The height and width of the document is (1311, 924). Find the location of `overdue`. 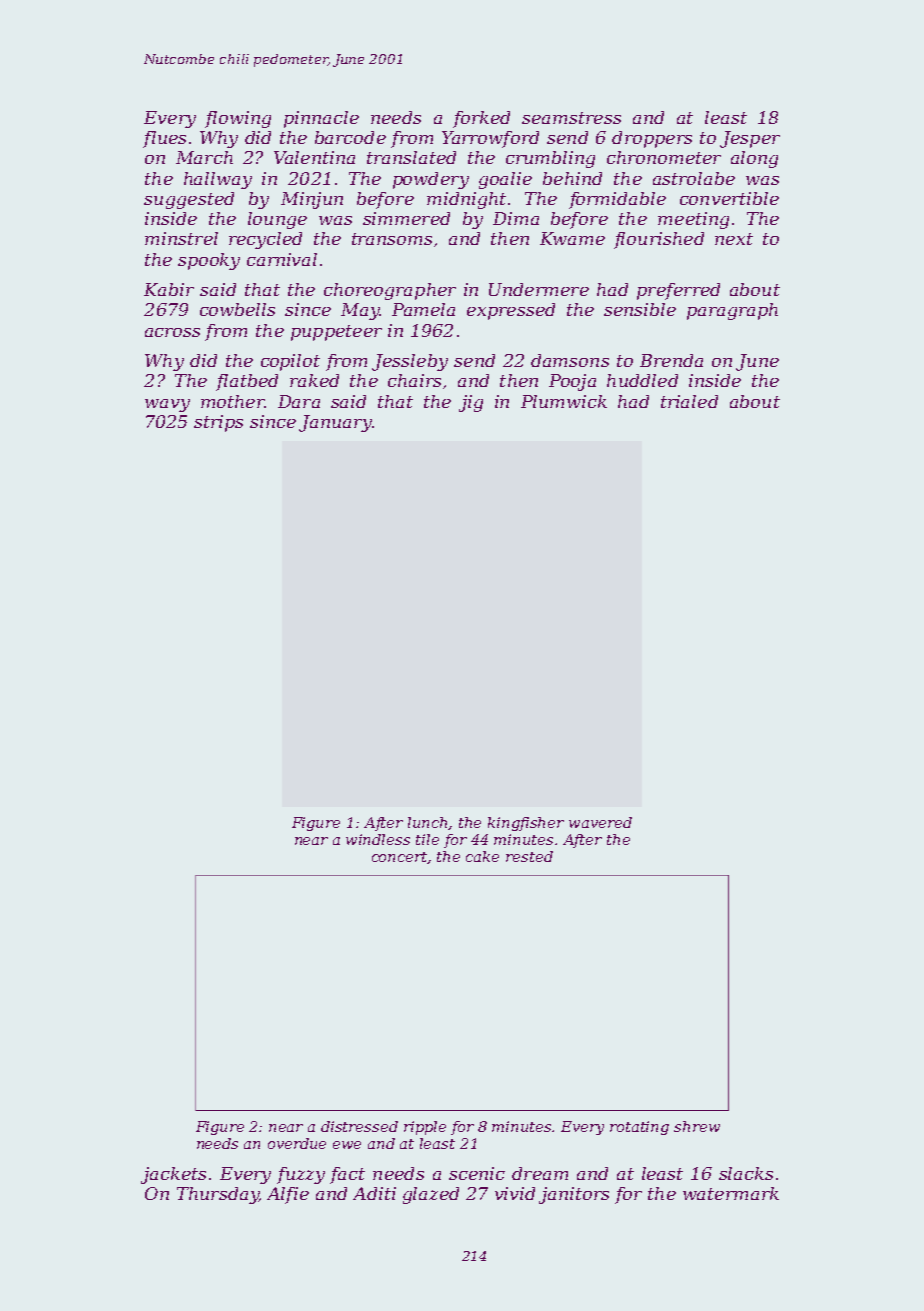

overdue is located at coordinates (297, 1143).
